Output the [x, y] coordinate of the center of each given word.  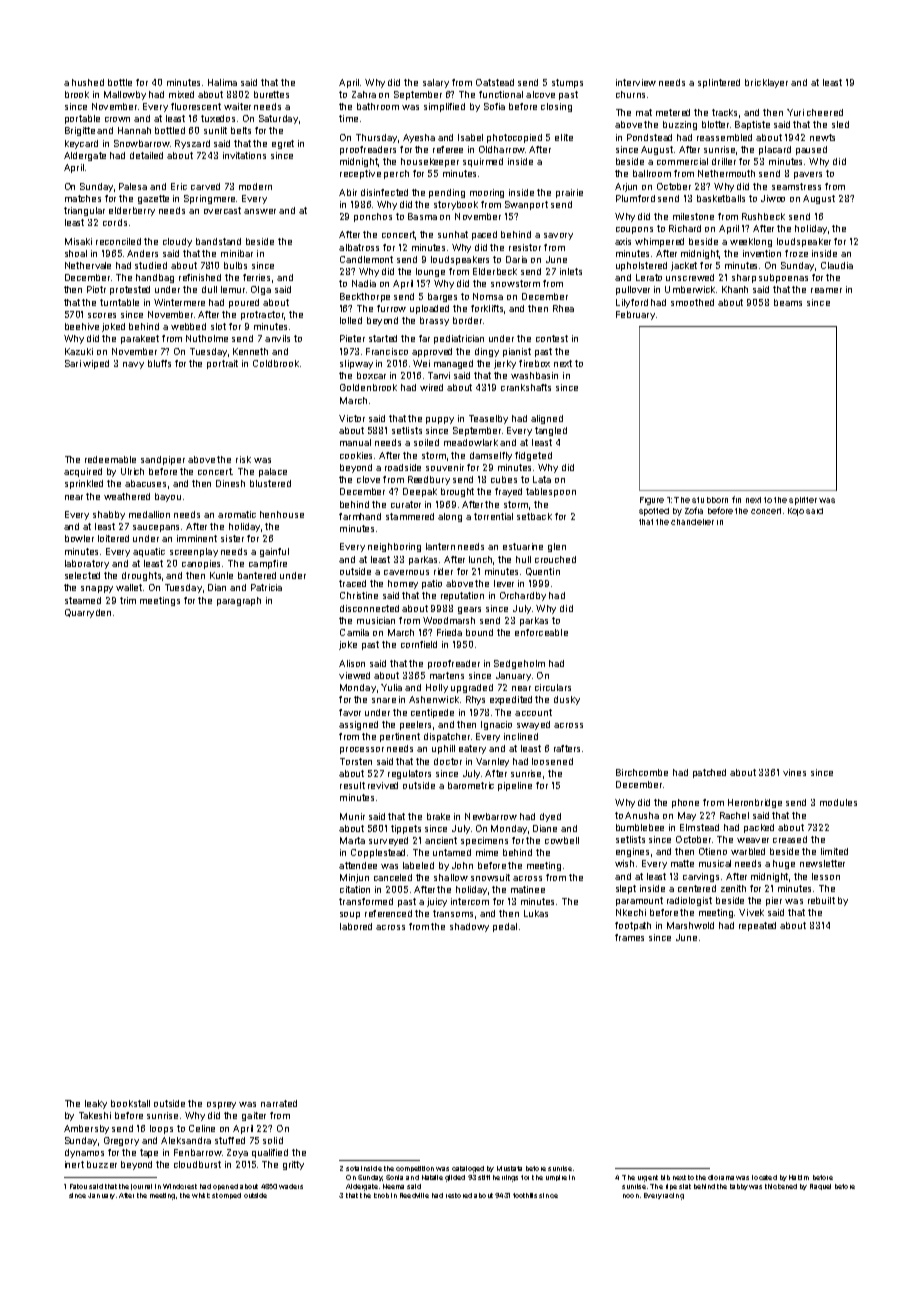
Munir [352, 816]
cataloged [468, 1169]
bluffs [159, 363]
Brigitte [80, 131]
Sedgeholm [519, 664]
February [635, 315]
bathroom [378, 106]
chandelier [692, 522]
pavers [808, 175]
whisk [201, 1195]
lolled [351, 320]
